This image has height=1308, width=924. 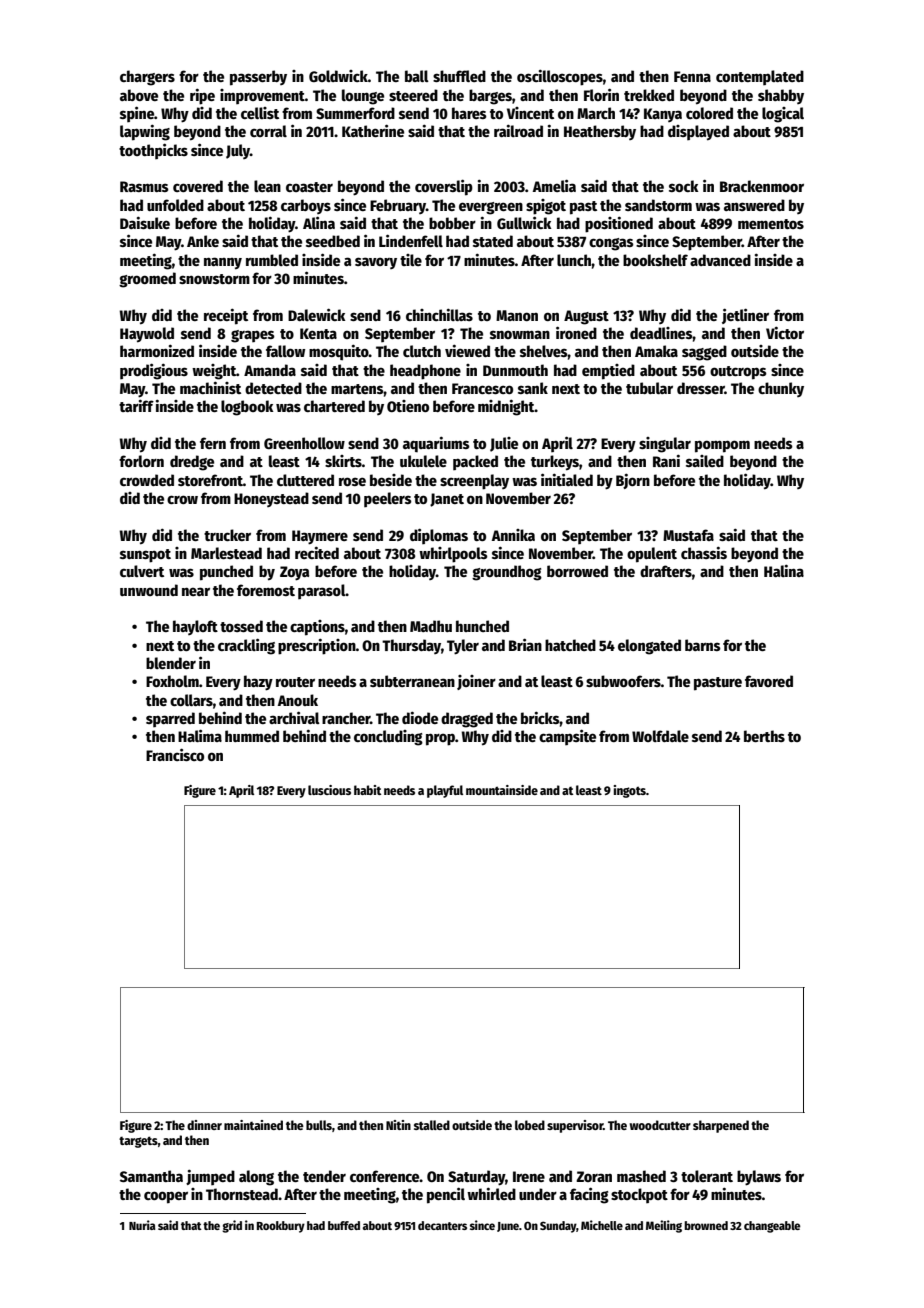 What do you see at coordinates (344, 1225) in the image?
I see `buffed` at bounding box center [344, 1225].
